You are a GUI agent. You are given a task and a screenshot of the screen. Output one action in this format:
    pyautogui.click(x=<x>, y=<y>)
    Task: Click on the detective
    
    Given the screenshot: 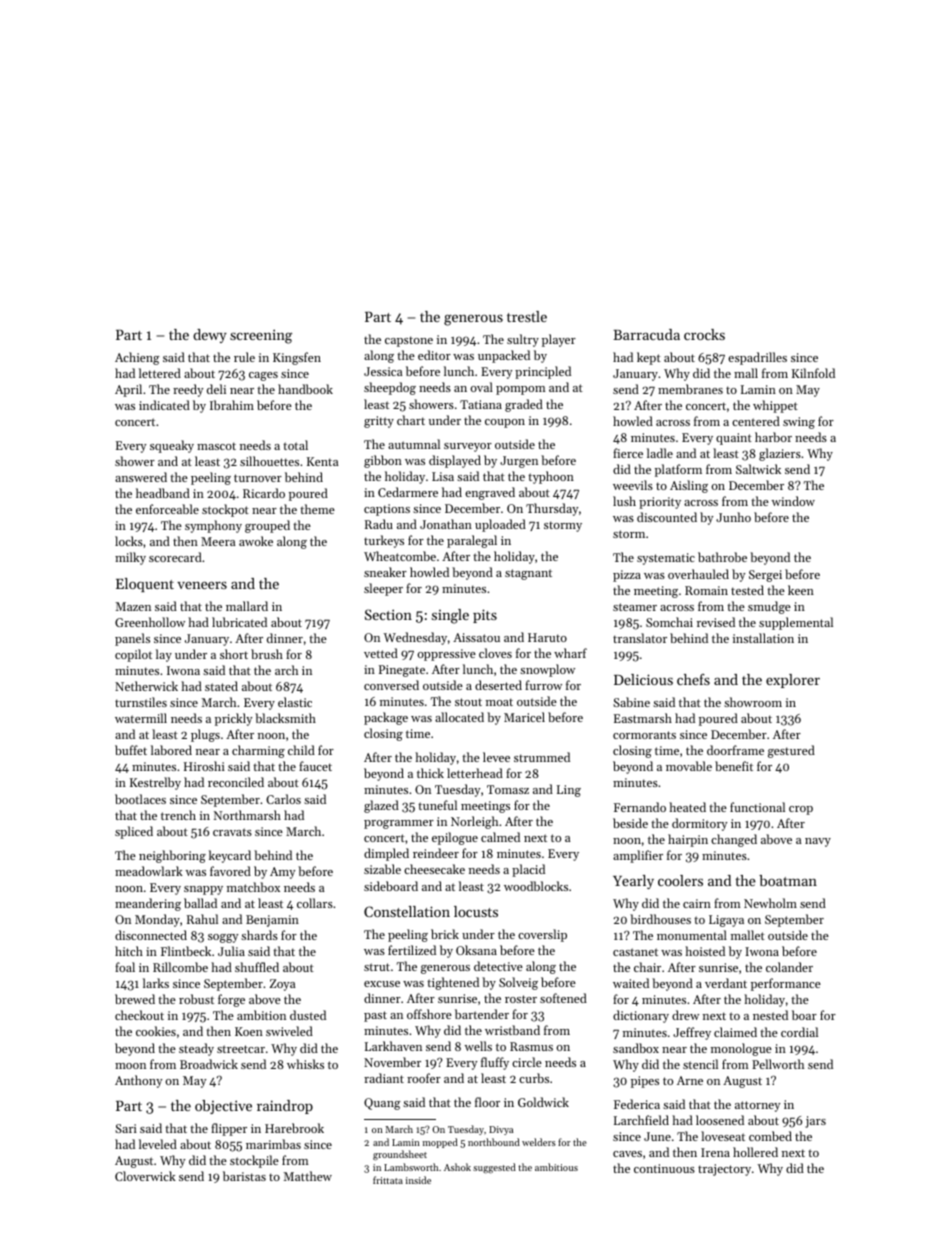 What is the action you would take?
    pyautogui.click(x=498, y=966)
